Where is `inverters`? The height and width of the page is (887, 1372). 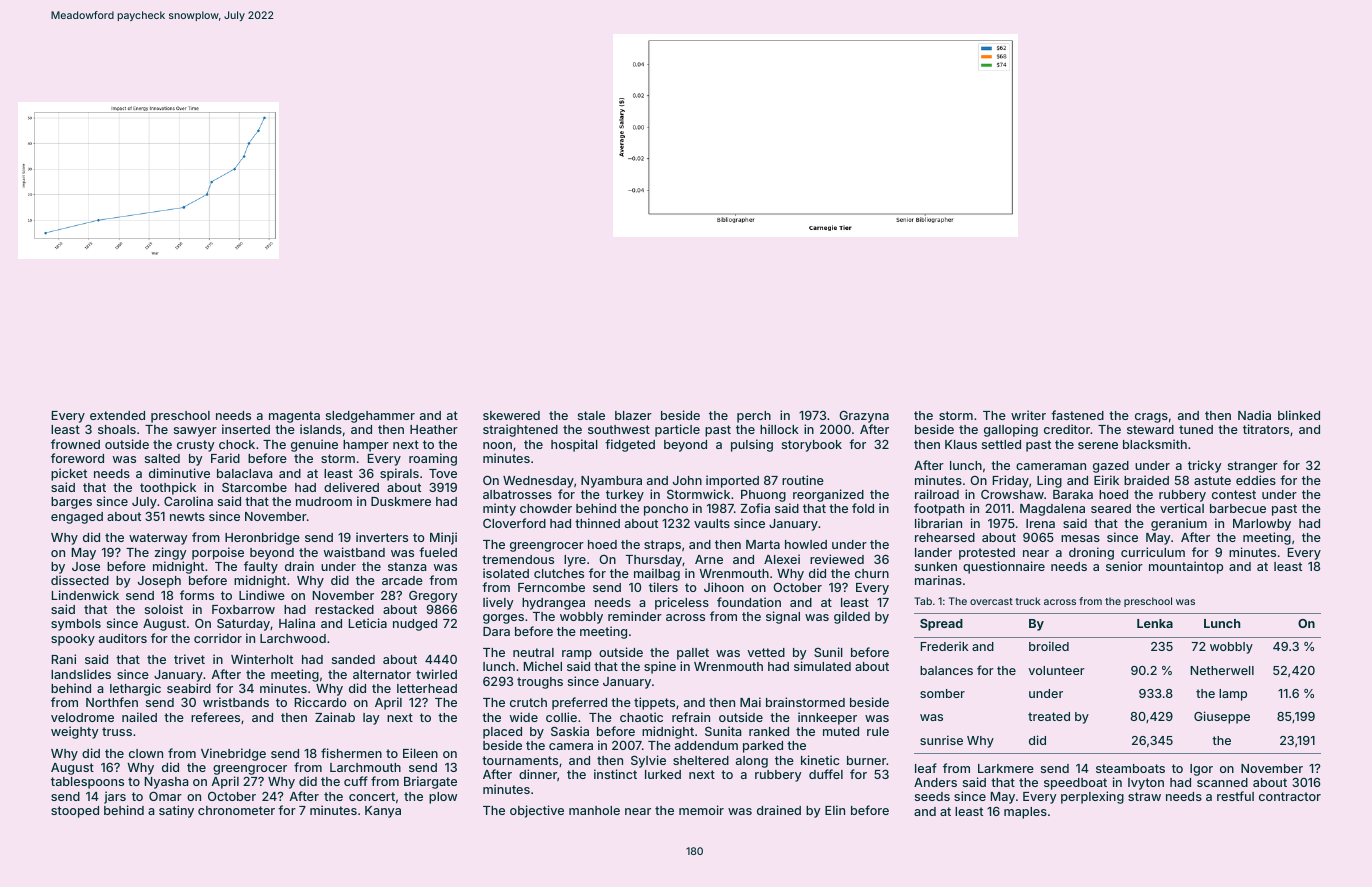
inverters is located at coordinates (382, 537).
